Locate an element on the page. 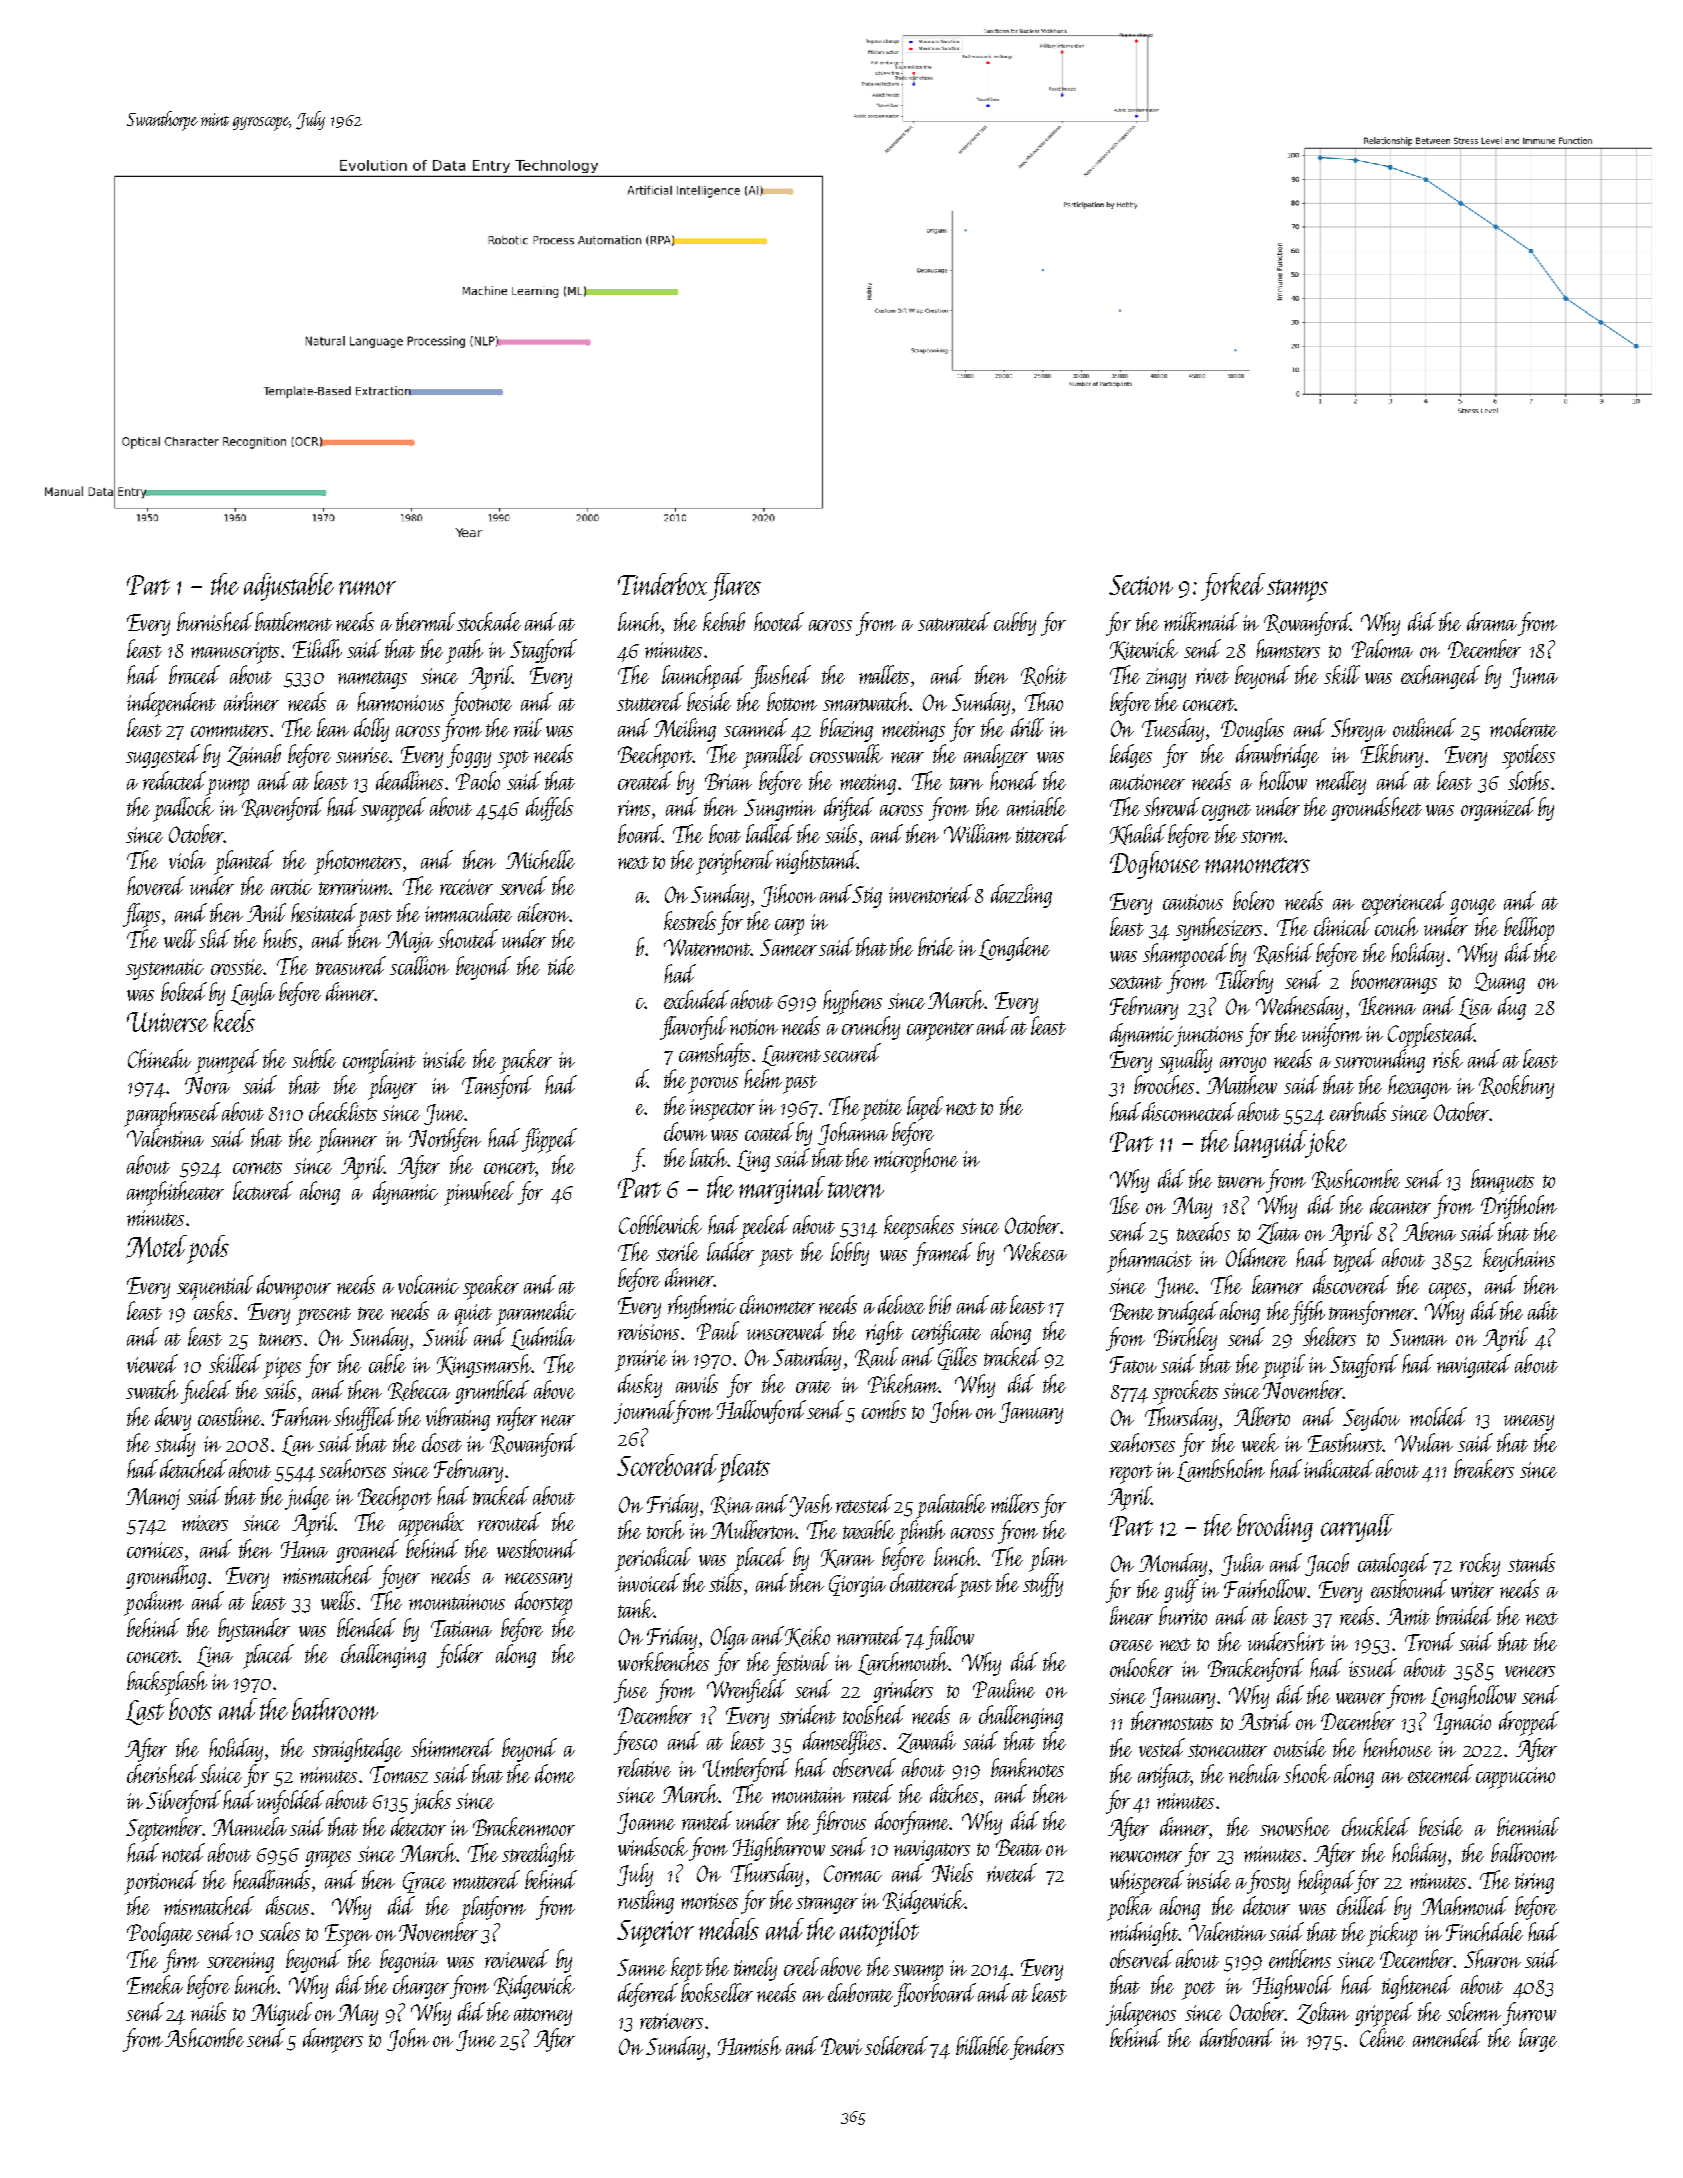  Tinderbox is located at coordinates (662, 584).
